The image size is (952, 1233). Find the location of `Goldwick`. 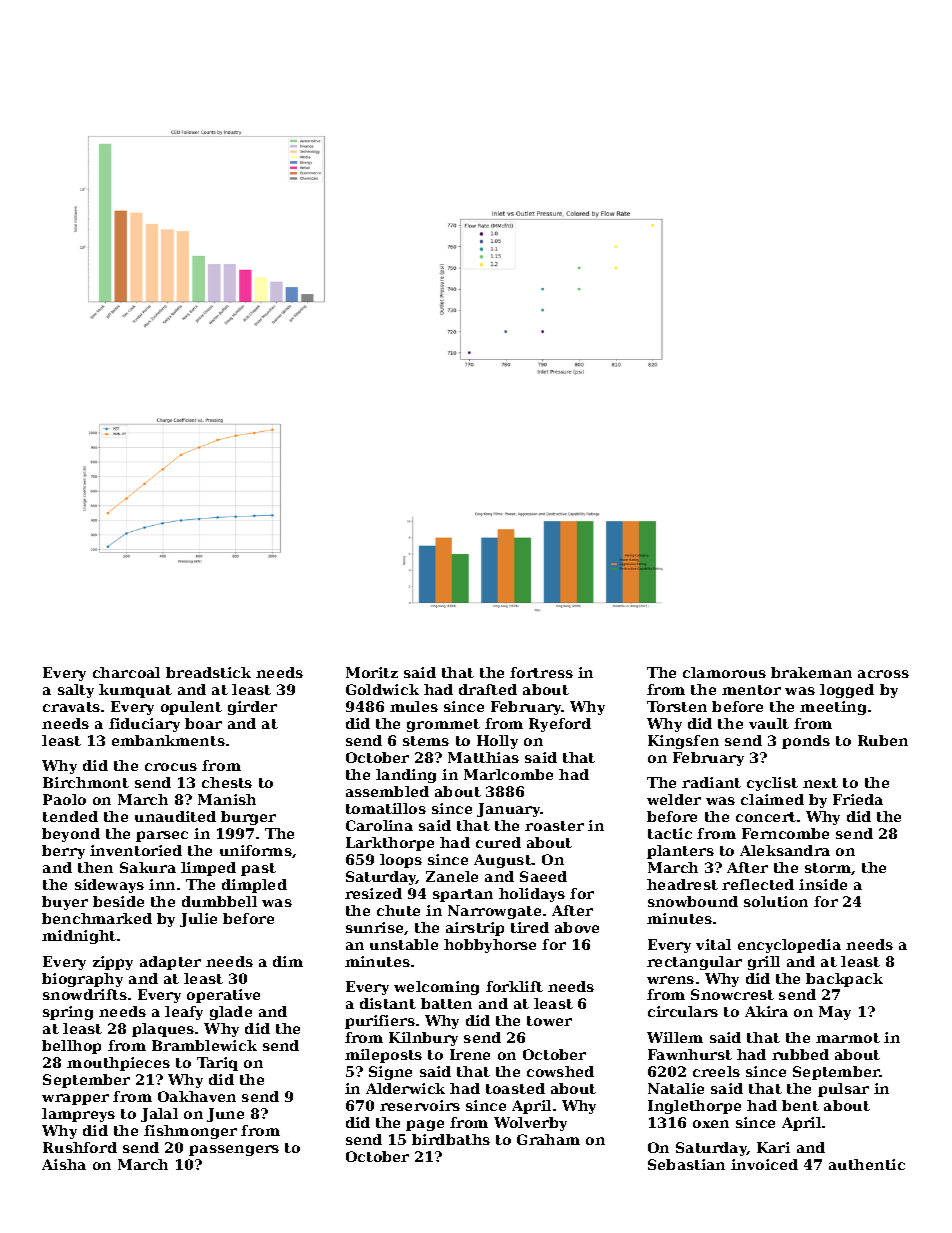

Goldwick is located at coordinates (382, 689).
